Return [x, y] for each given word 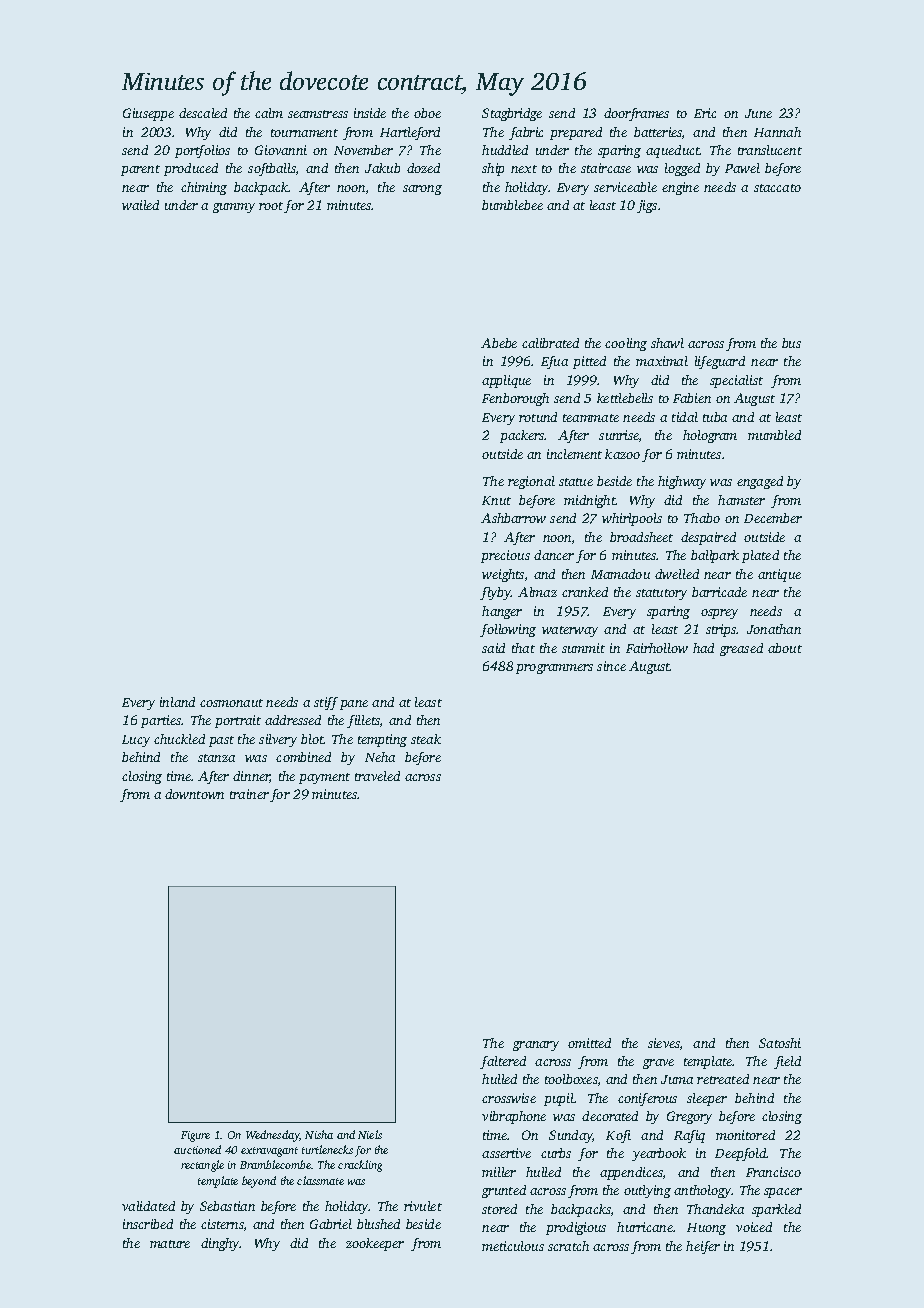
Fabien [692, 398]
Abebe [499, 343]
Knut [496, 500]
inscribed [148, 1224]
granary [536, 1046]
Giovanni [281, 150]
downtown [194, 794]
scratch [568, 1246]
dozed [423, 168]
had [703, 648]
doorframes [636, 114]
